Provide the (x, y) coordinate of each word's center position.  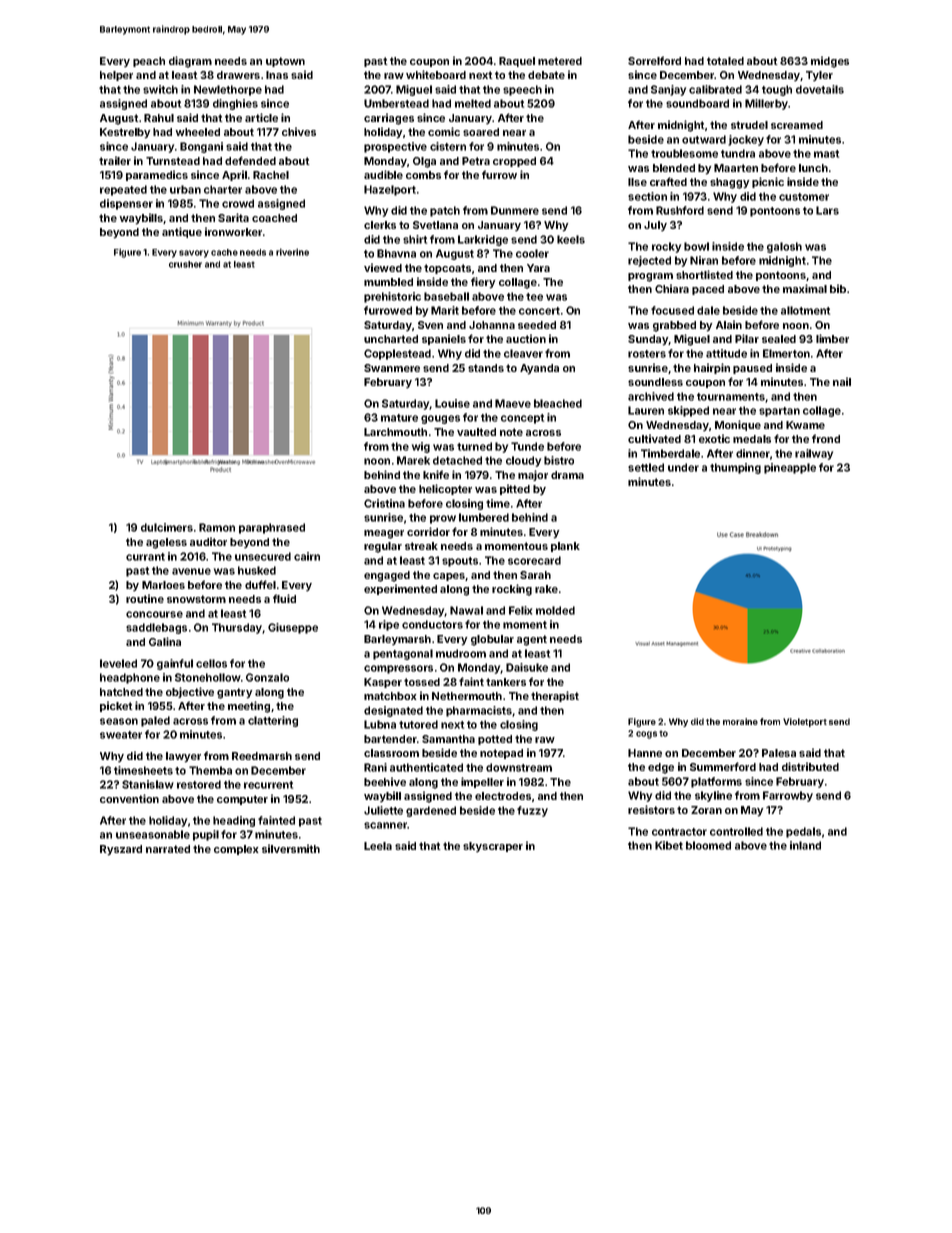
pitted (515, 489)
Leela (378, 846)
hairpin (712, 368)
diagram (190, 62)
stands (486, 368)
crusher (185, 264)
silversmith (291, 848)
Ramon (217, 527)
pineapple (790, 468)
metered (560, 61)
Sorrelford (654, 60)
